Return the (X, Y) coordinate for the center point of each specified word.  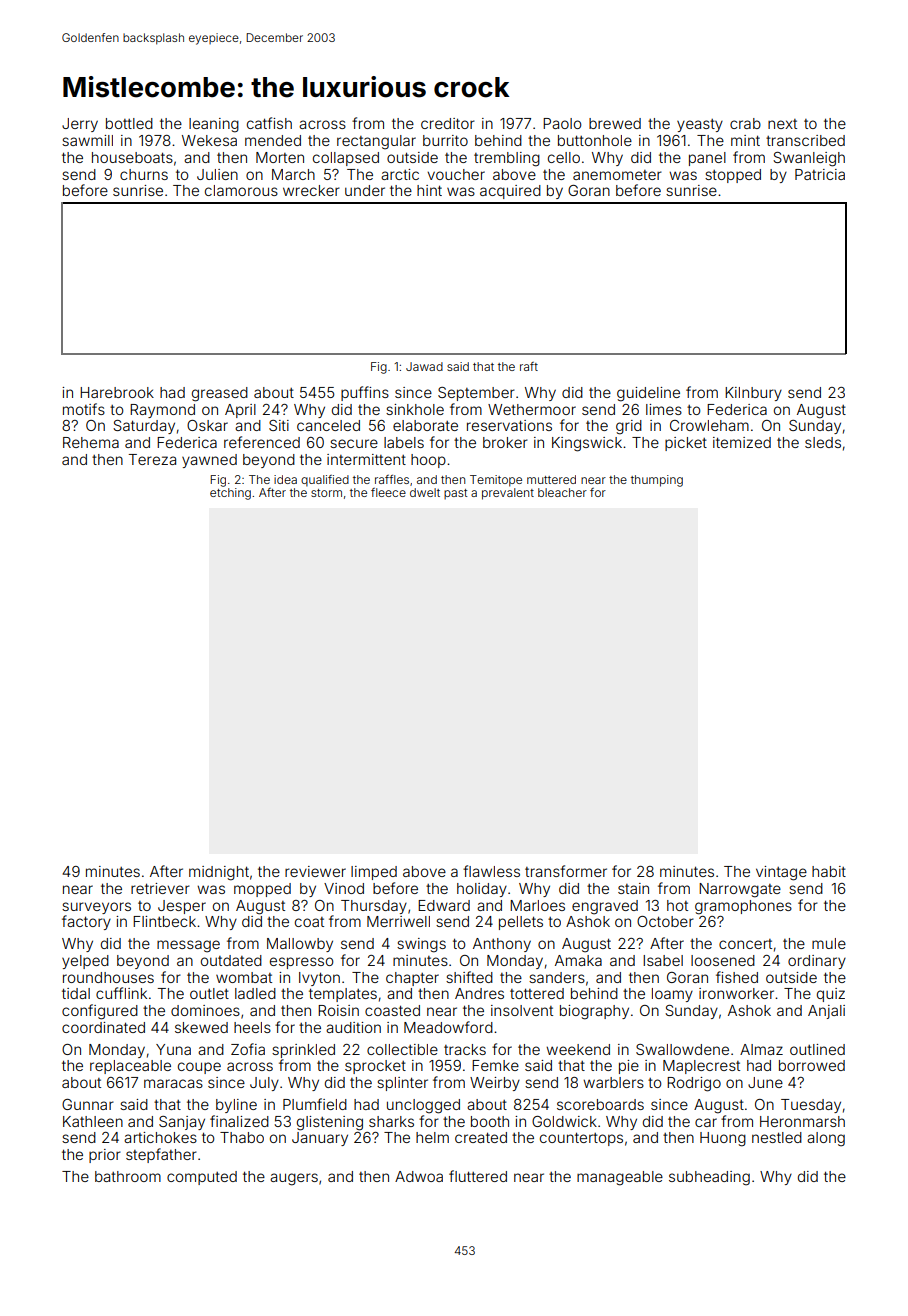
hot (677, 905)
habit (829, 871)
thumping (657, 481)
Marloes (537, 905)
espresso (302, 963)
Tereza (152, 459)
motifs (84, 409)
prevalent (508, 494)
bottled (129, 123)
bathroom (128, 1176)
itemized (742, 442)
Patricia (820, 174)
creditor (448, 123)
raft (529, 366)
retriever (160, 888)
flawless (491, 871)
